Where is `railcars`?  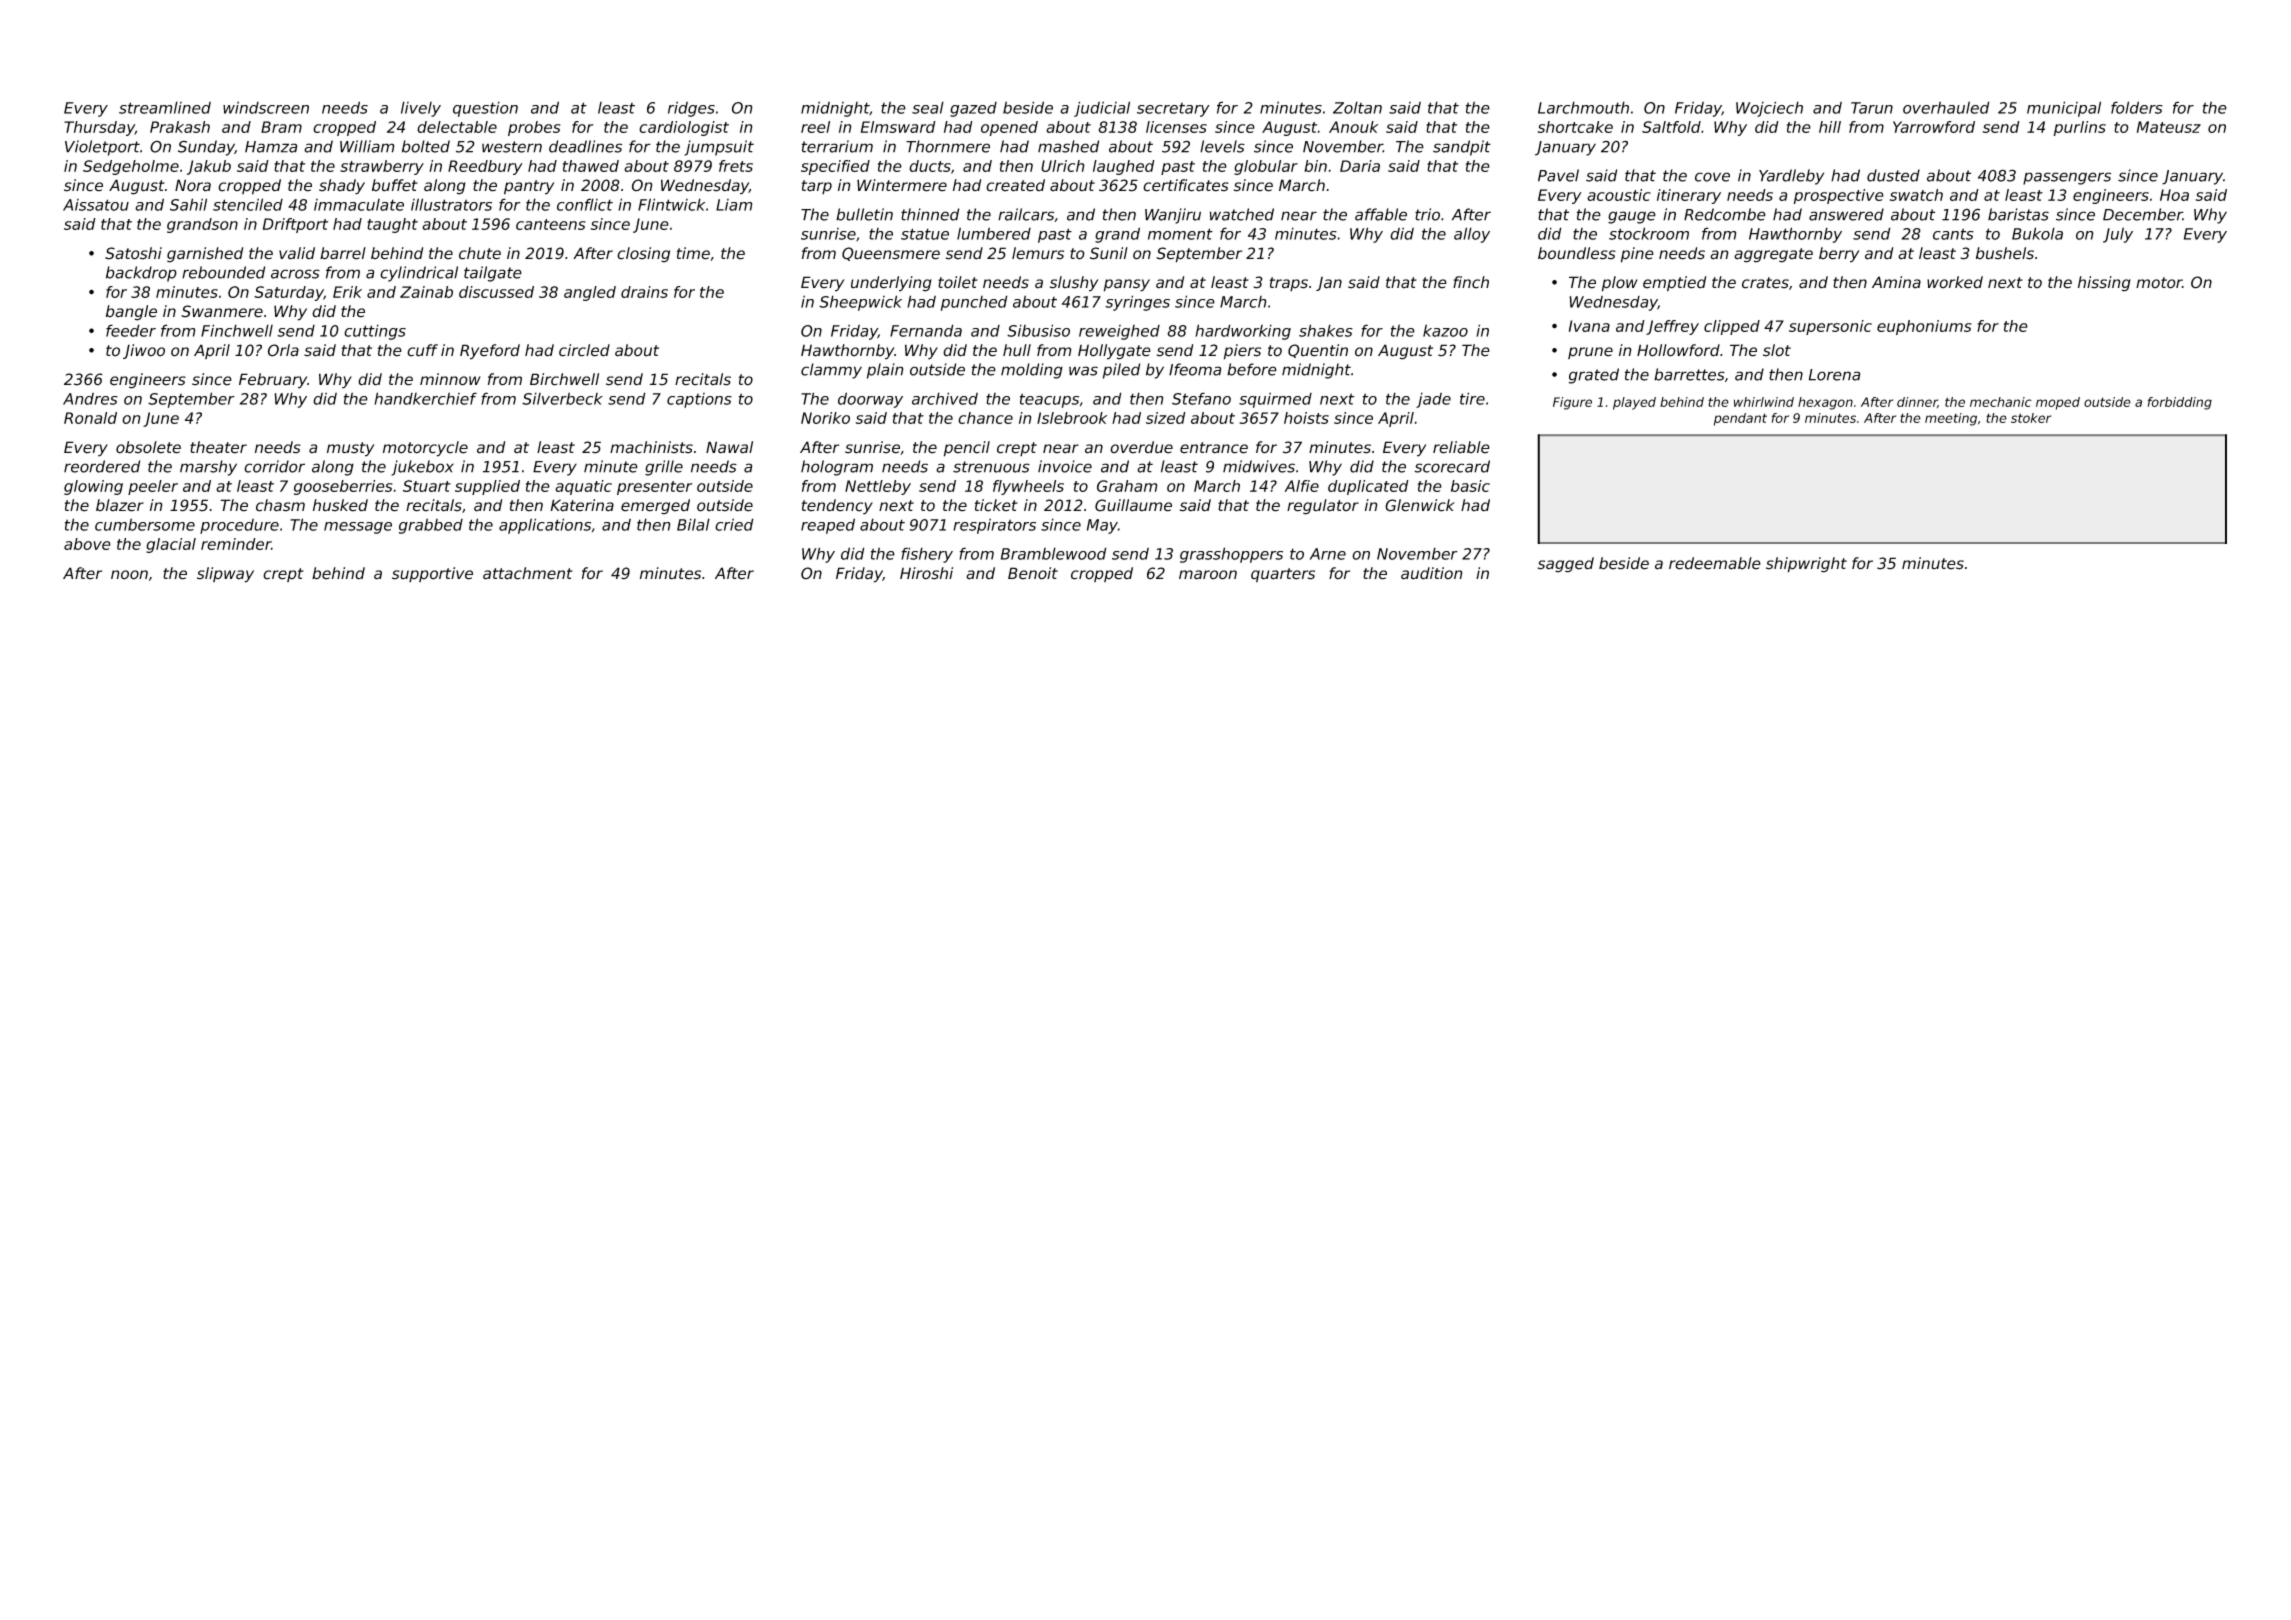 railcars is located at coordinates (1026, 214).
